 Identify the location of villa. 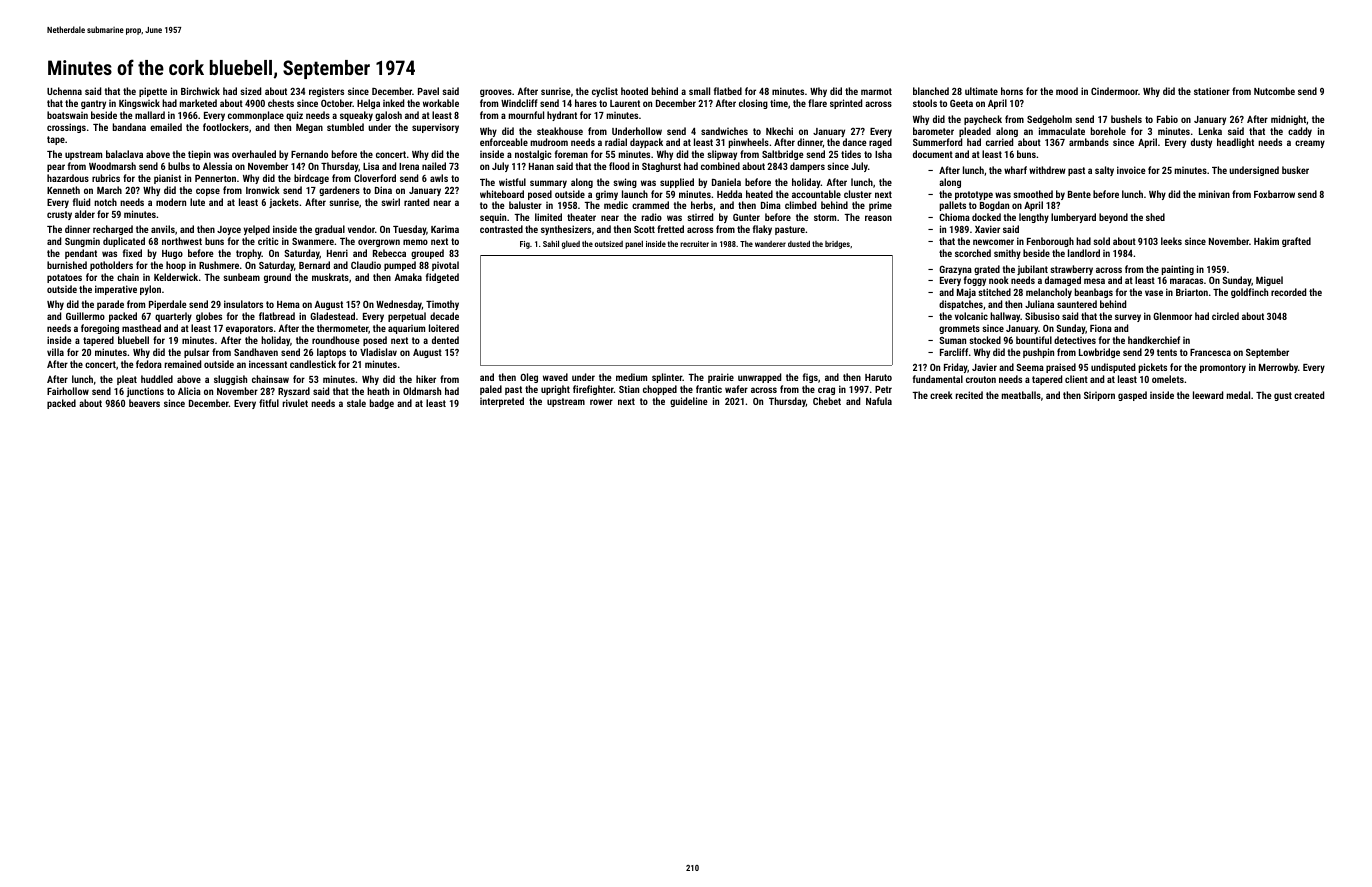
(55, 352).
